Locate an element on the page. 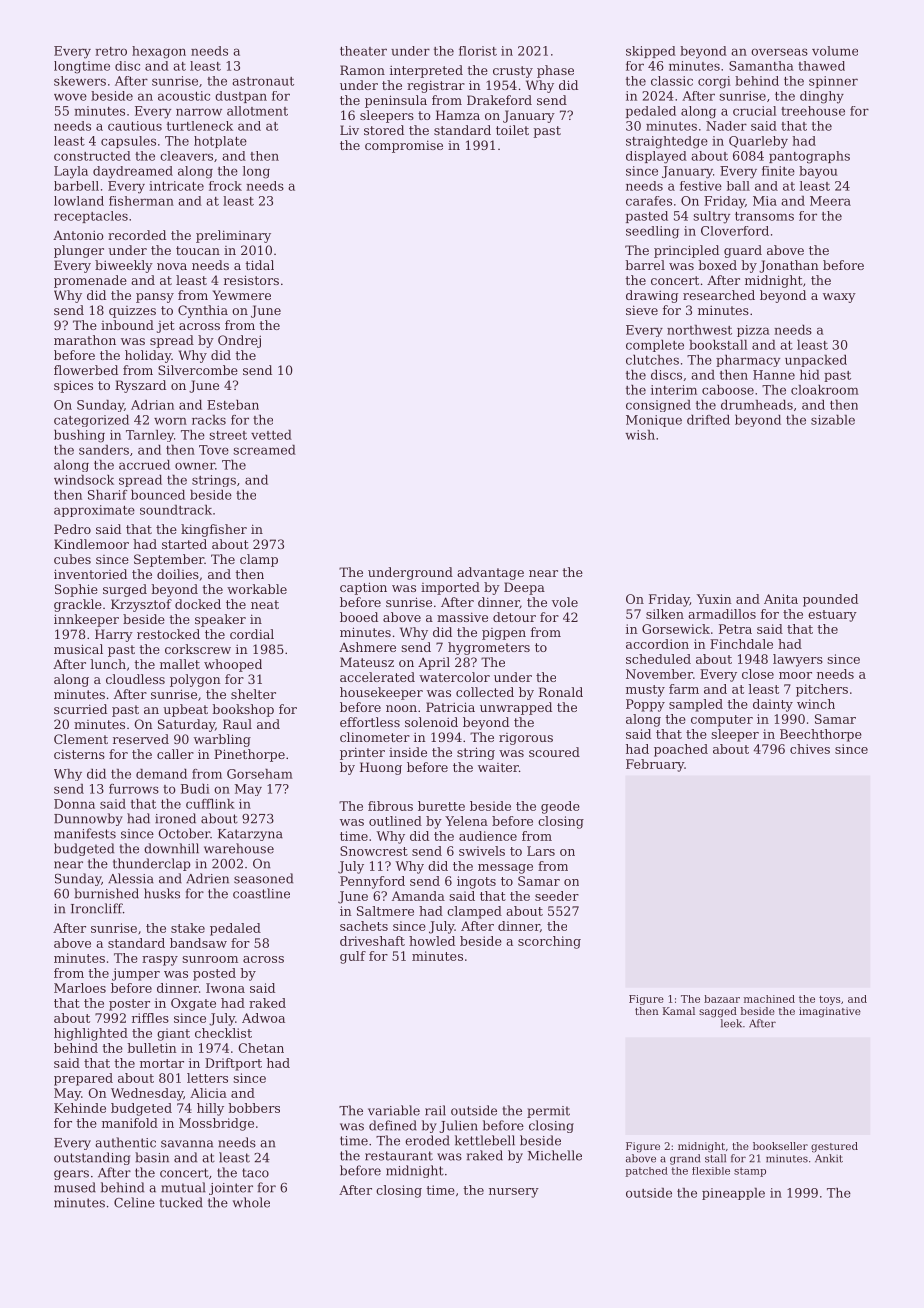  retro is located at coordinates (111, 51).
